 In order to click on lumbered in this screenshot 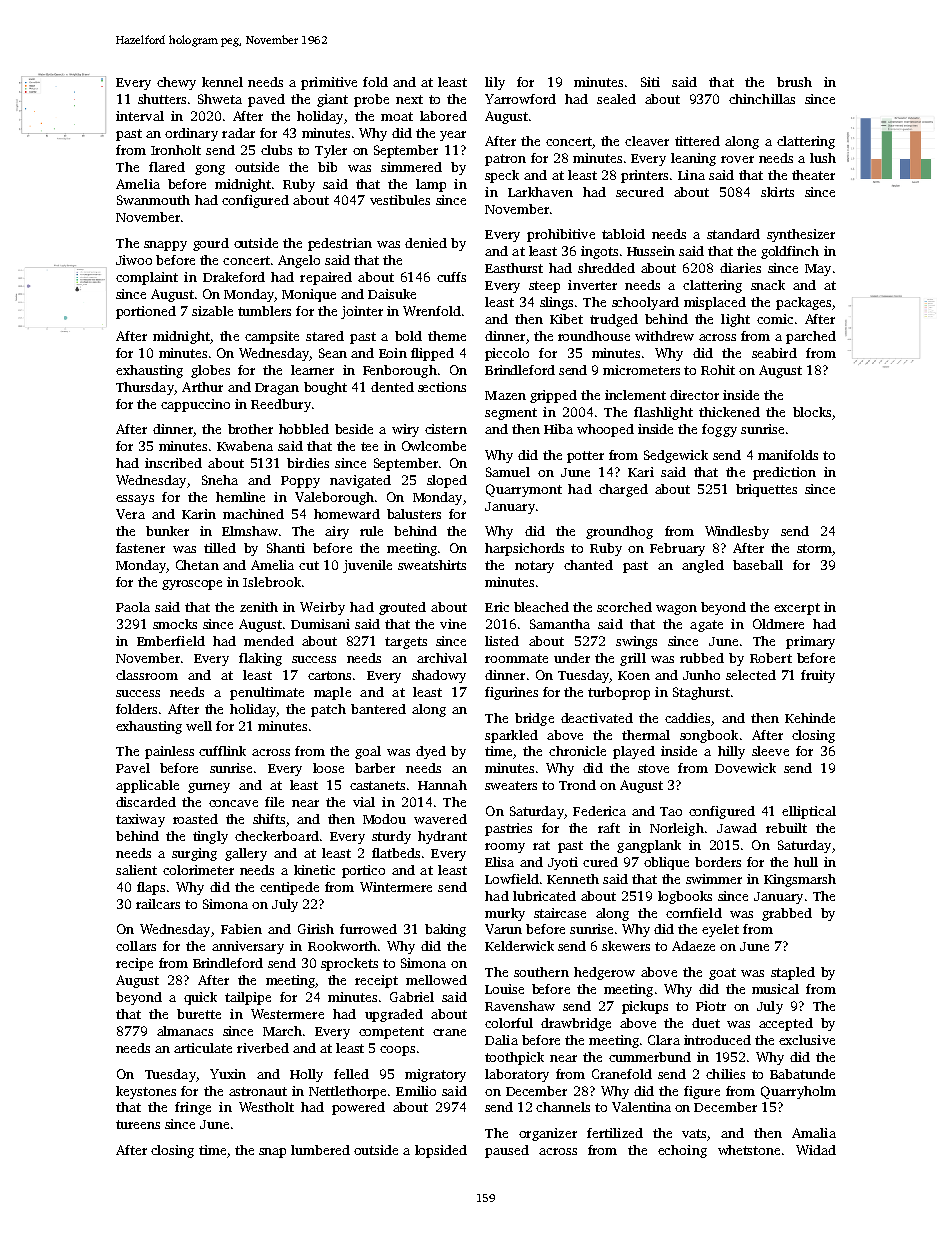, I will do `click(320, 1150)`.
